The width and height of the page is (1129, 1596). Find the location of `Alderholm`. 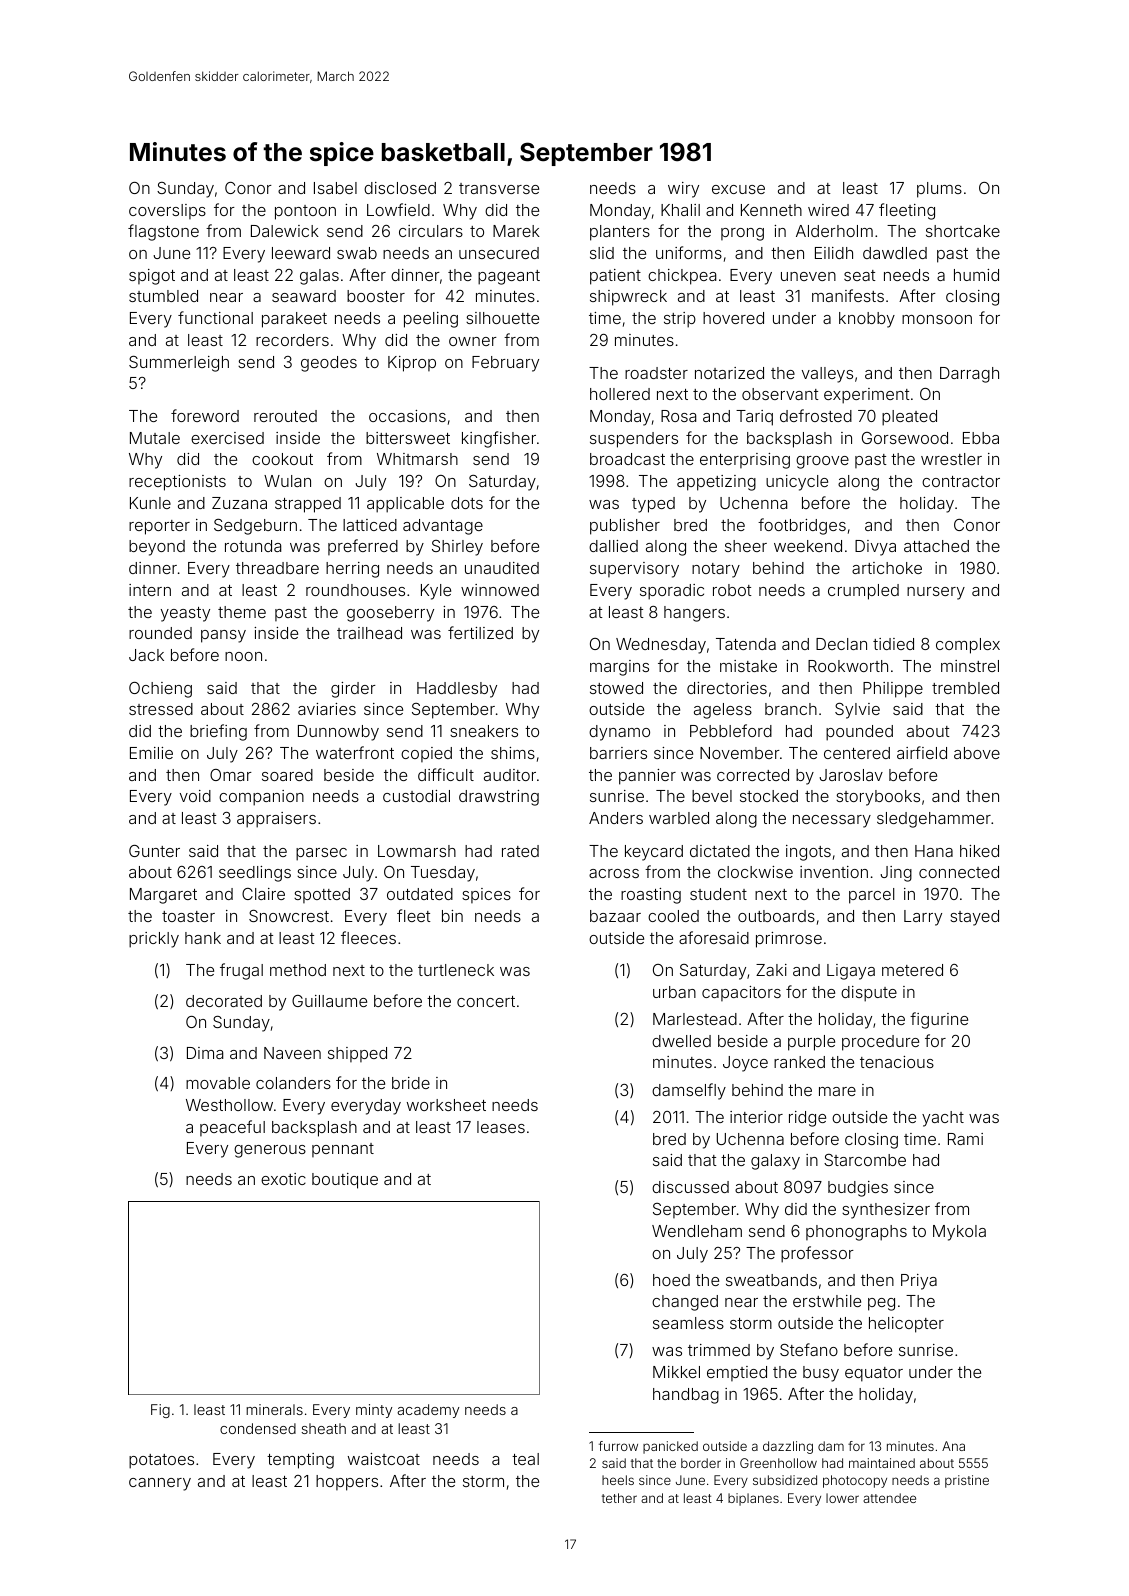

Alderholm is located at coordinates (834, 231).
